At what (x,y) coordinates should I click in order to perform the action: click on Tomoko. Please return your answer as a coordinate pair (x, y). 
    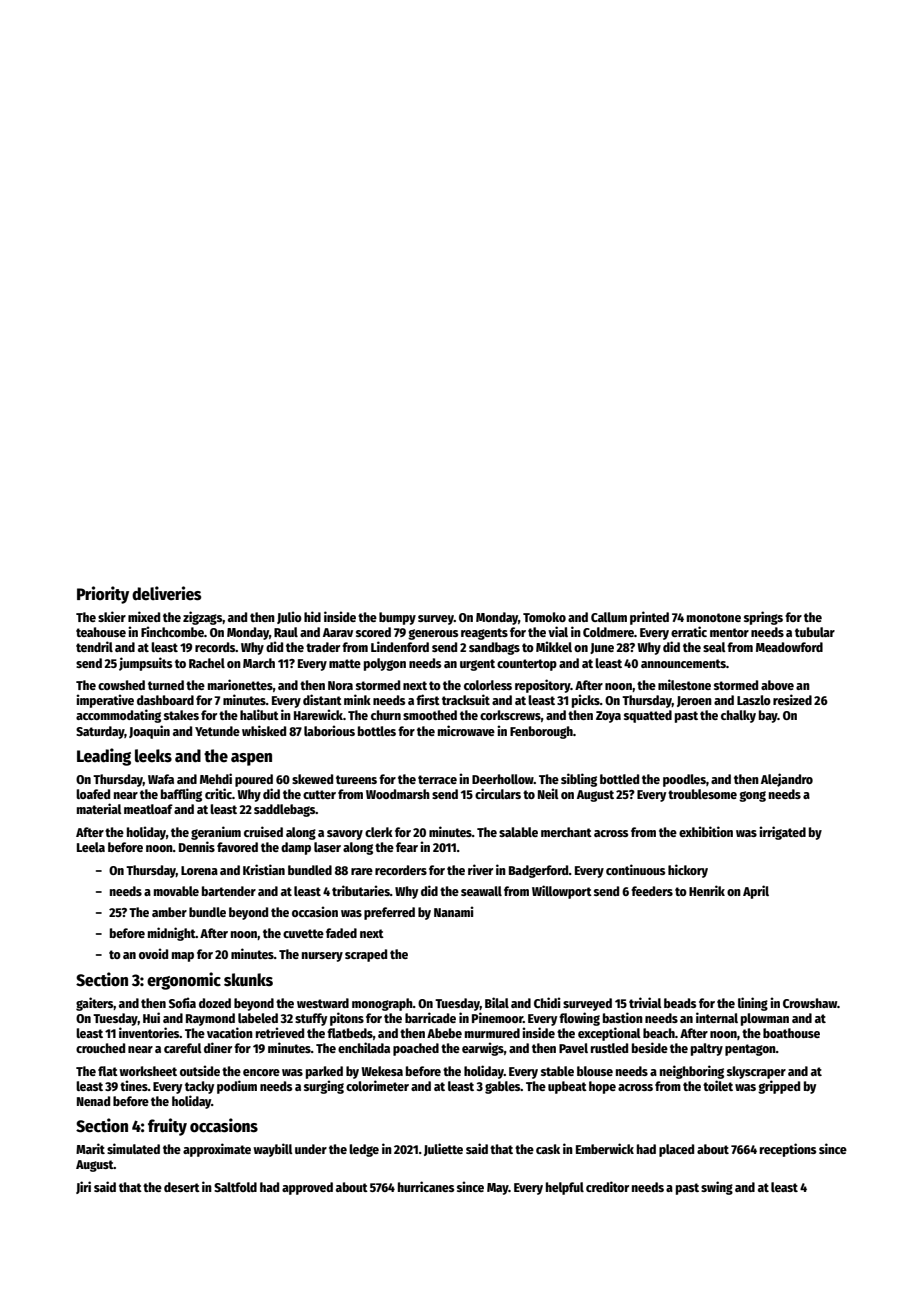
    Looking at the image, I should click on (544, 617).
